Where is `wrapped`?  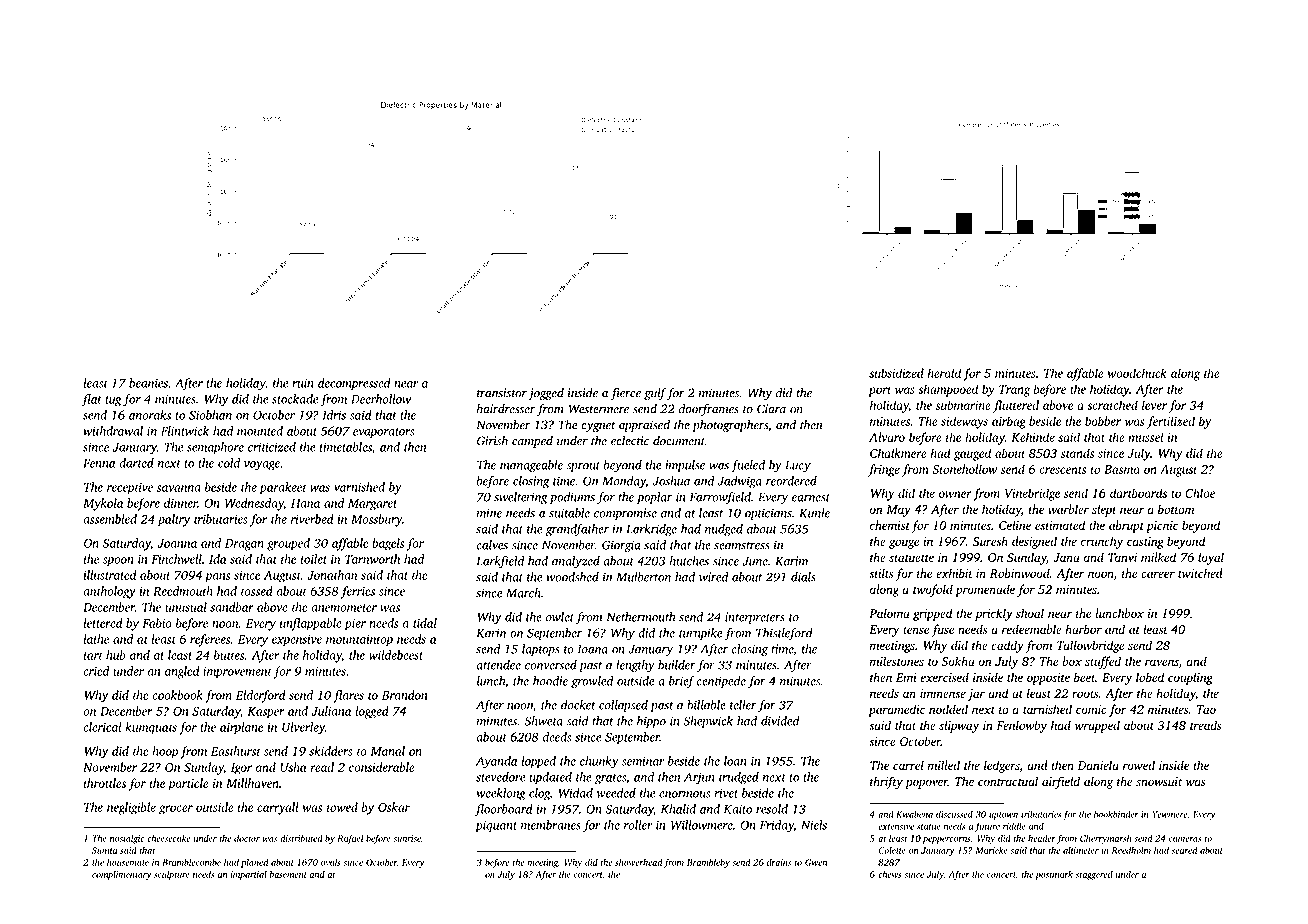
wrapped is located at coordinates (1097, 726).
